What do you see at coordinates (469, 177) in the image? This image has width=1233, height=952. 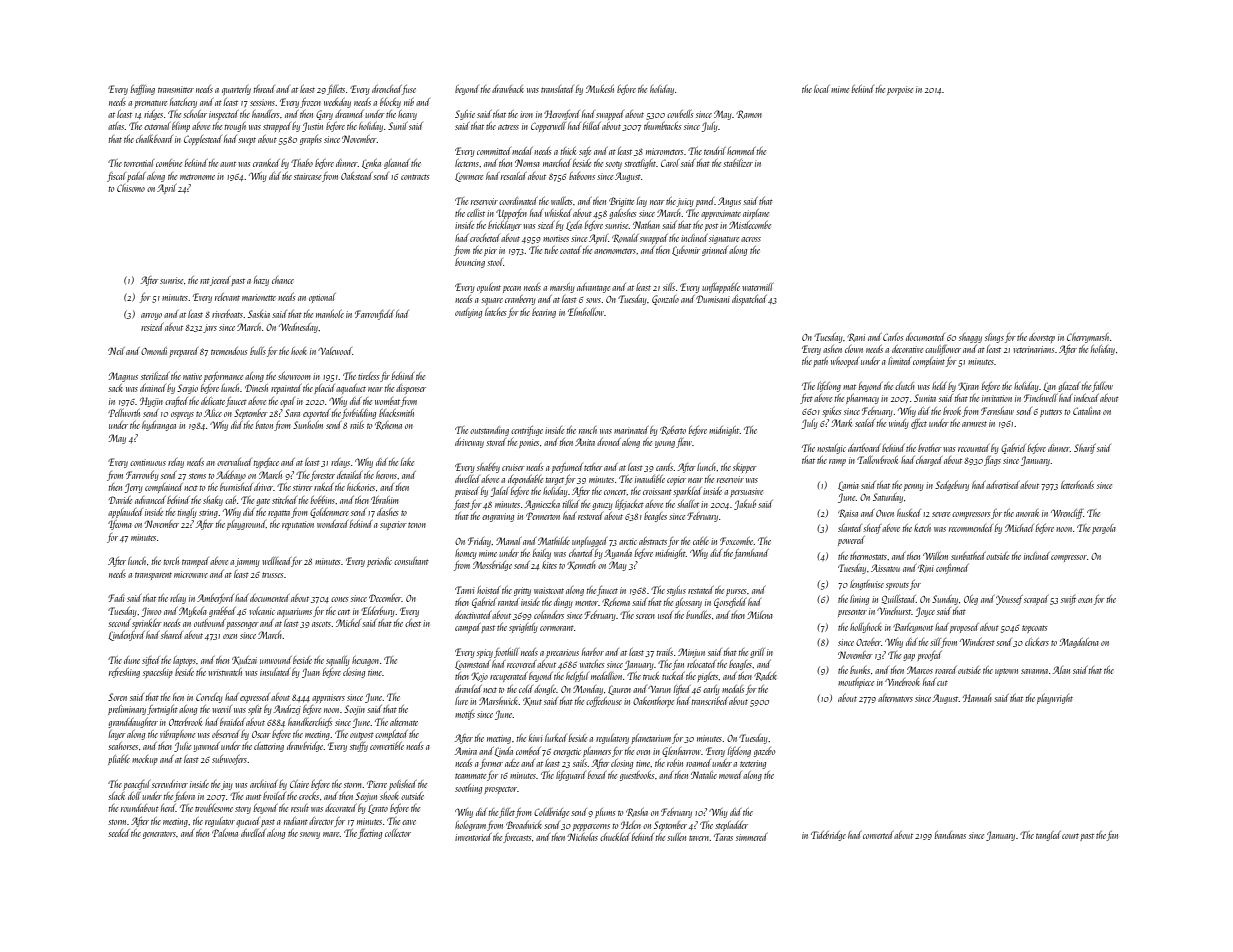 I see `Lowmere` at bounding box center [469, 177].
